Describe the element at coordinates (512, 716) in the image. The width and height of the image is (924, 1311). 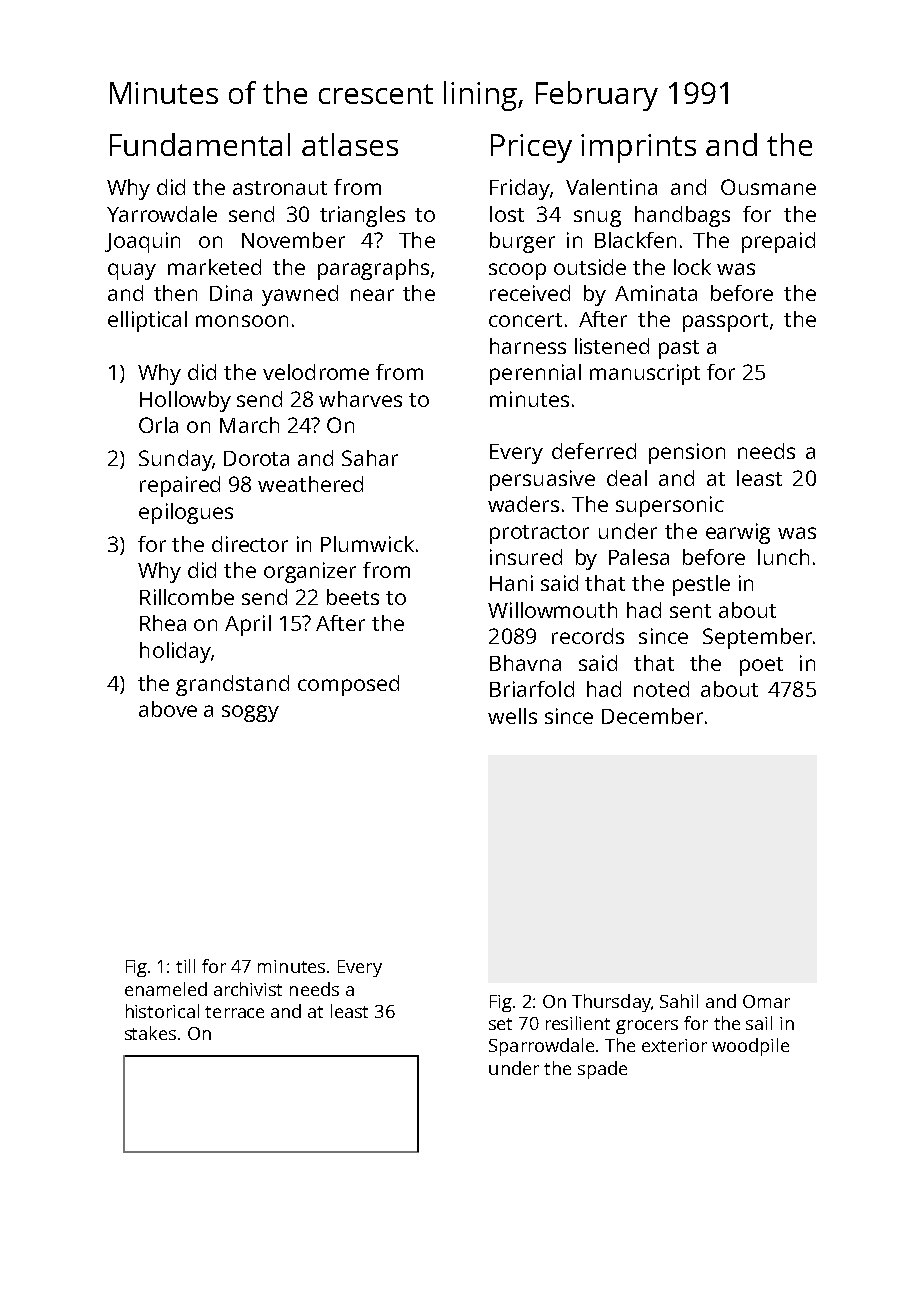
I see `wells` at that location.
